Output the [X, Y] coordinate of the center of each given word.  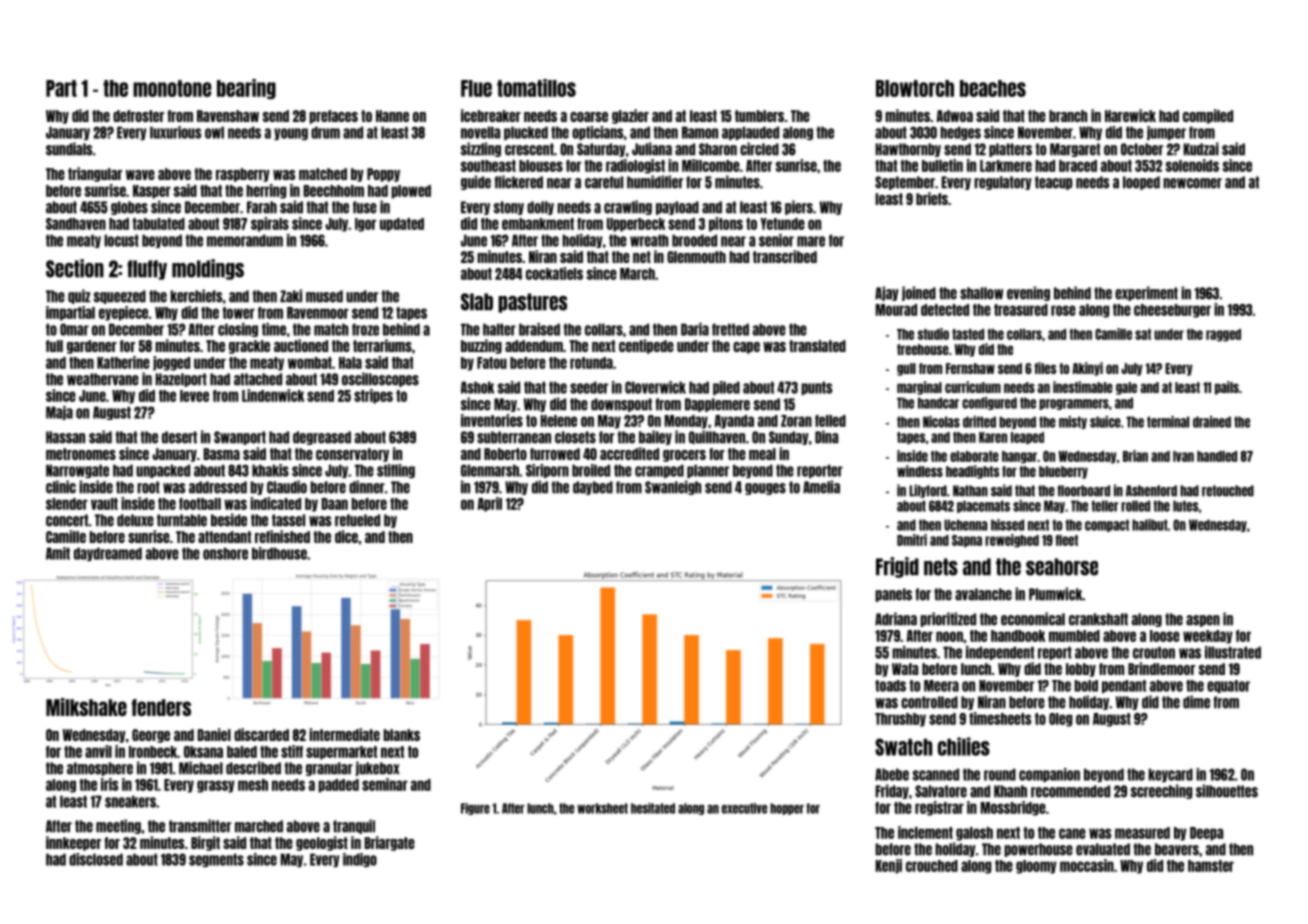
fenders [161, 707]
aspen [1203, 621]
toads [890, 686]
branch [1068, 116]
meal [762, 454]
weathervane [103, 379]
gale [1126, 388]
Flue [476, 88]
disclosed [96, 859]
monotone [172, 88]
